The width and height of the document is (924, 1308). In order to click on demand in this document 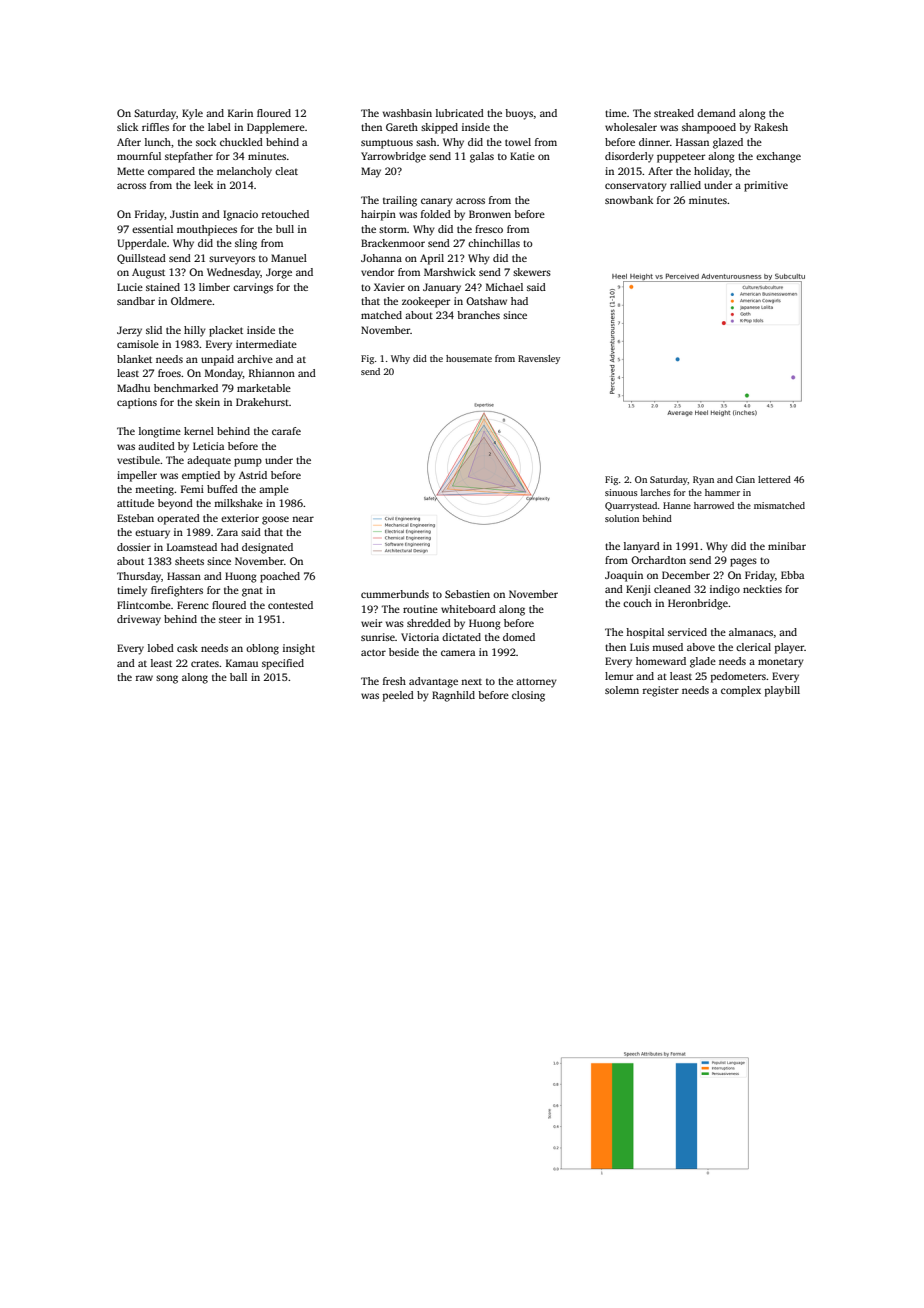, I will do `click(716, 113)`.
